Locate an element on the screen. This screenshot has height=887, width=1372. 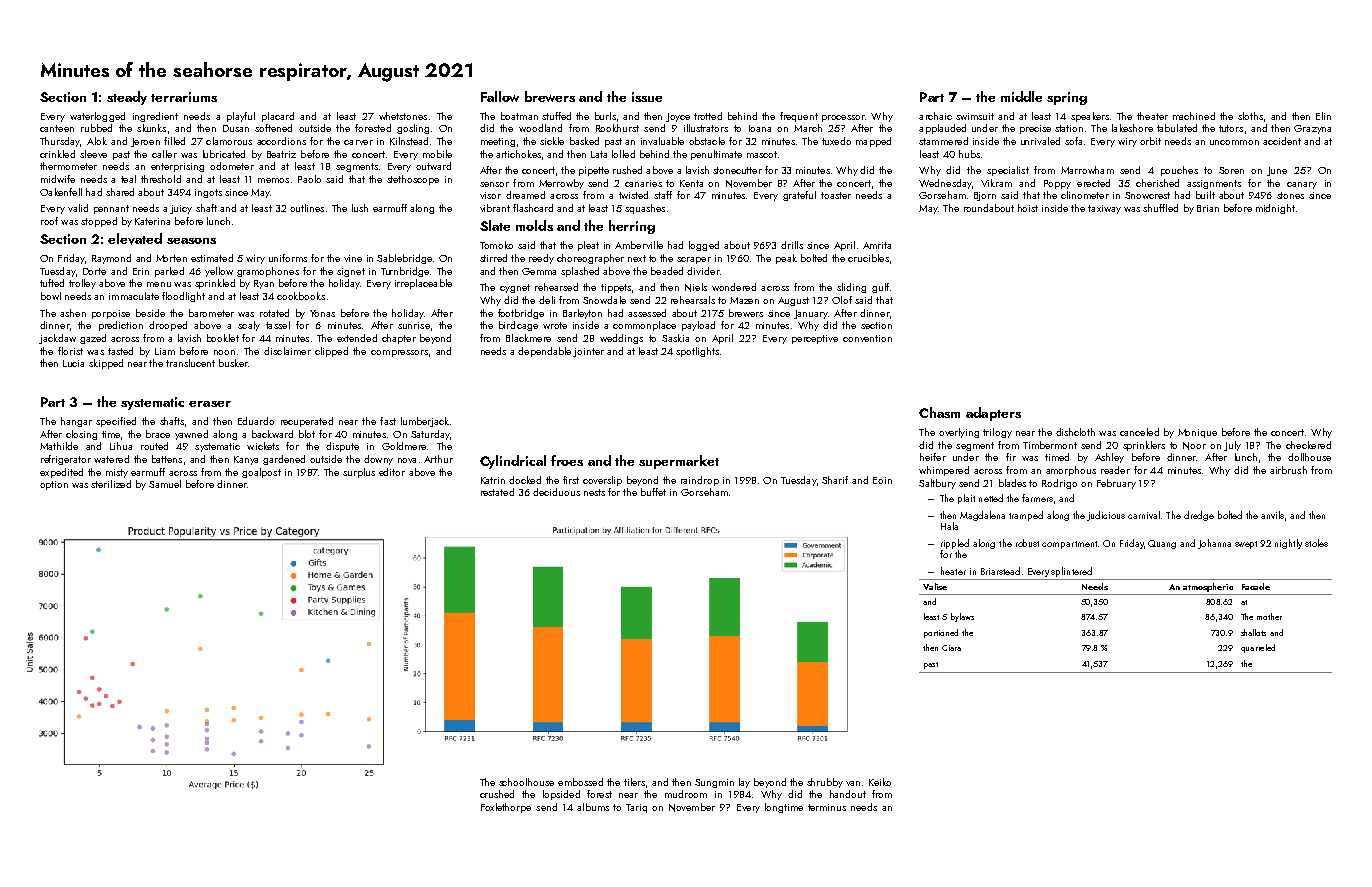
Valise is located at coordinates (935, 586).
